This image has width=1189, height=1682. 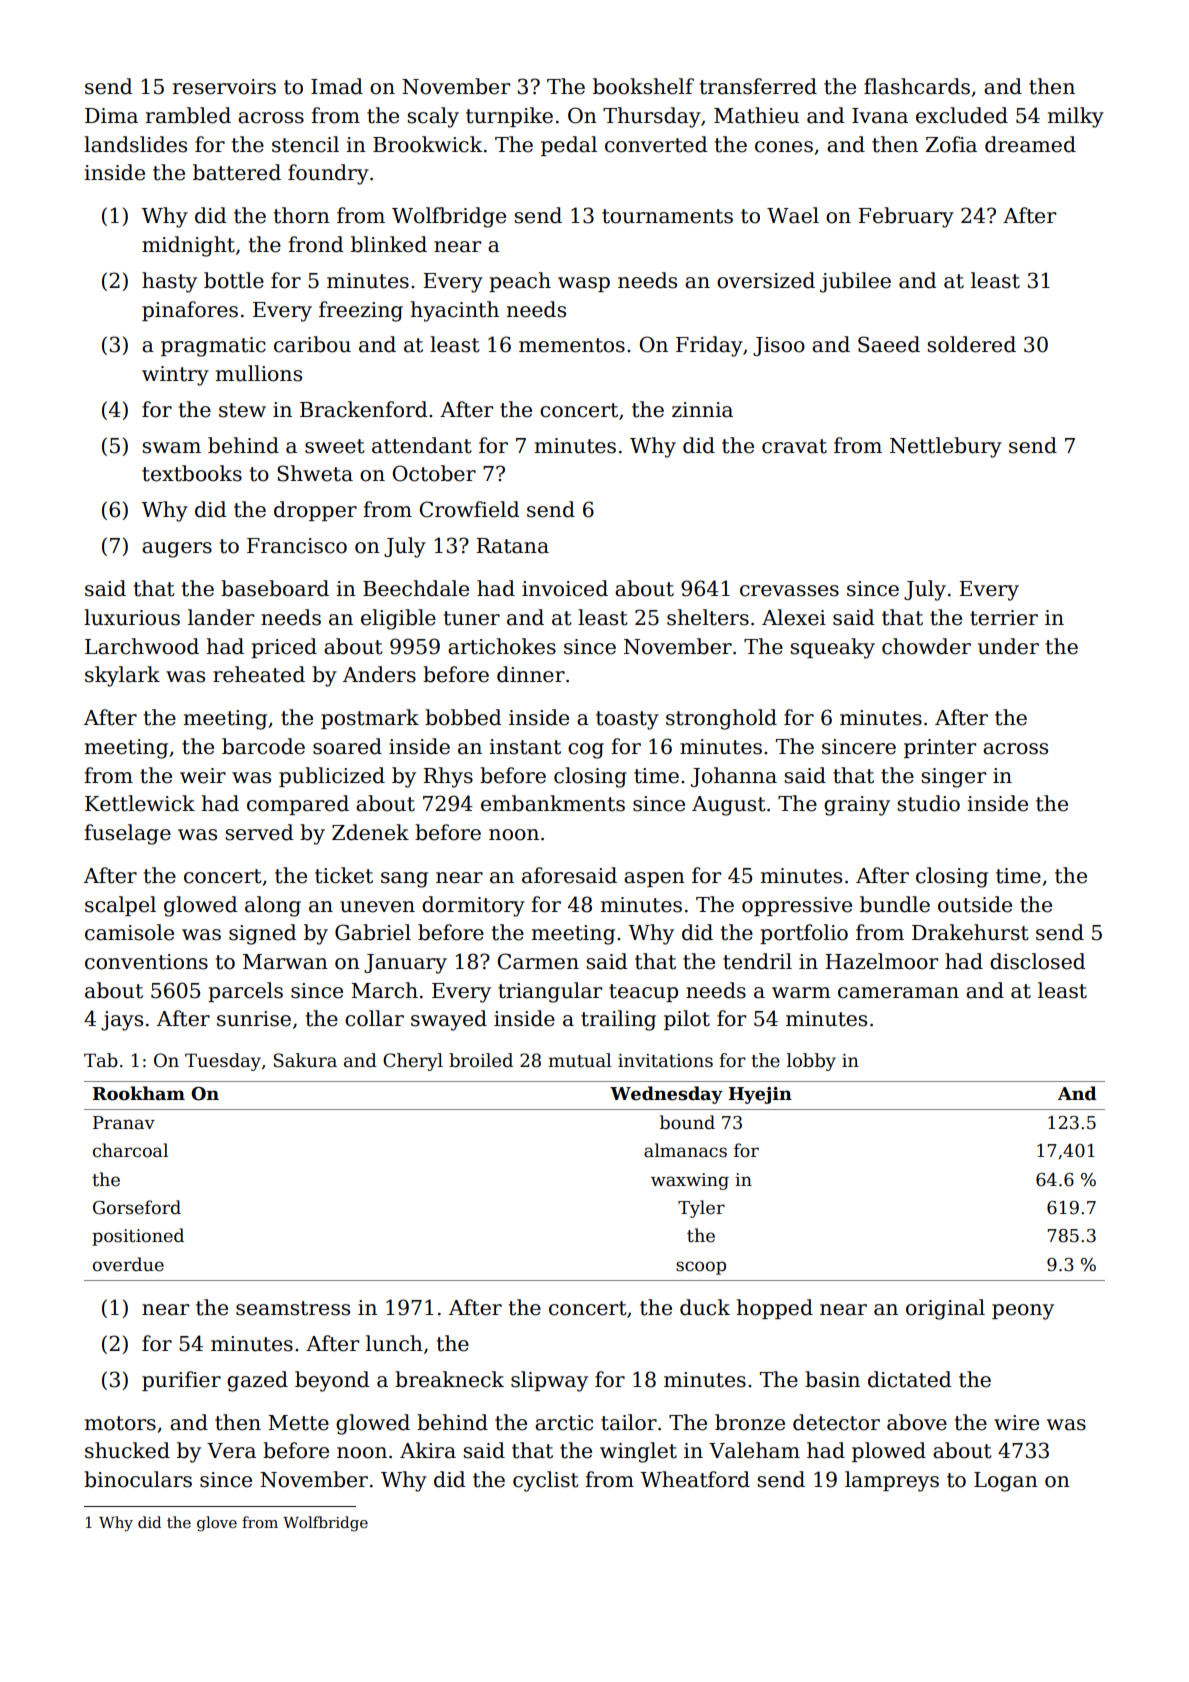 I want to click on original, so click(x=945, y=1309).
